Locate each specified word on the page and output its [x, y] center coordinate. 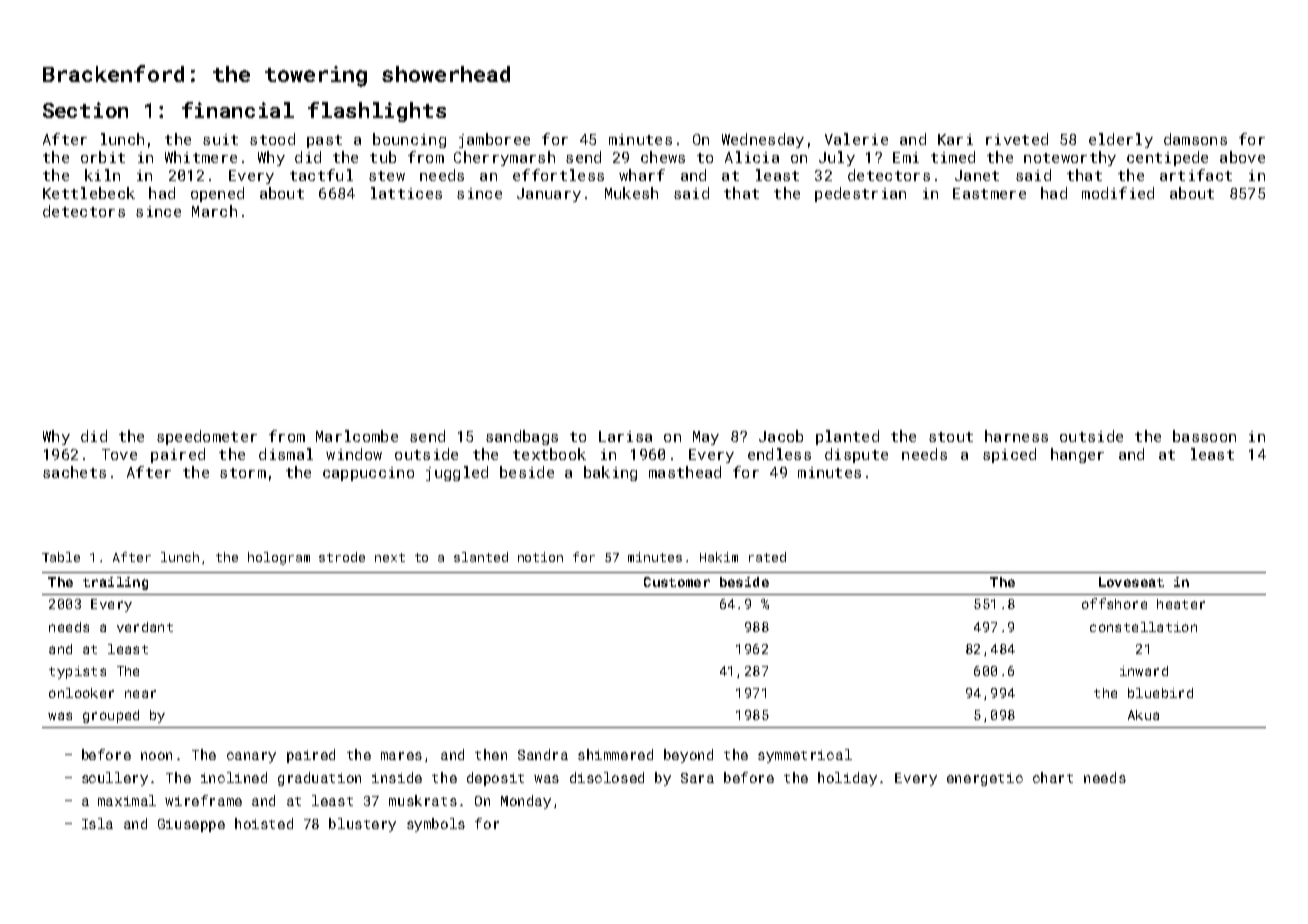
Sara [697, 778]
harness [1016, 436]
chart [1053, 777]
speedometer [207, 437]
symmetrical [805, 756]
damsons [1195, 139]
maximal [127, 800]
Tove [119, 454]
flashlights [377, 112]
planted [847, 437]
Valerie [856, 139]
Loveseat [1131, 582]
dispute [856, 455]
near [140, 694]
